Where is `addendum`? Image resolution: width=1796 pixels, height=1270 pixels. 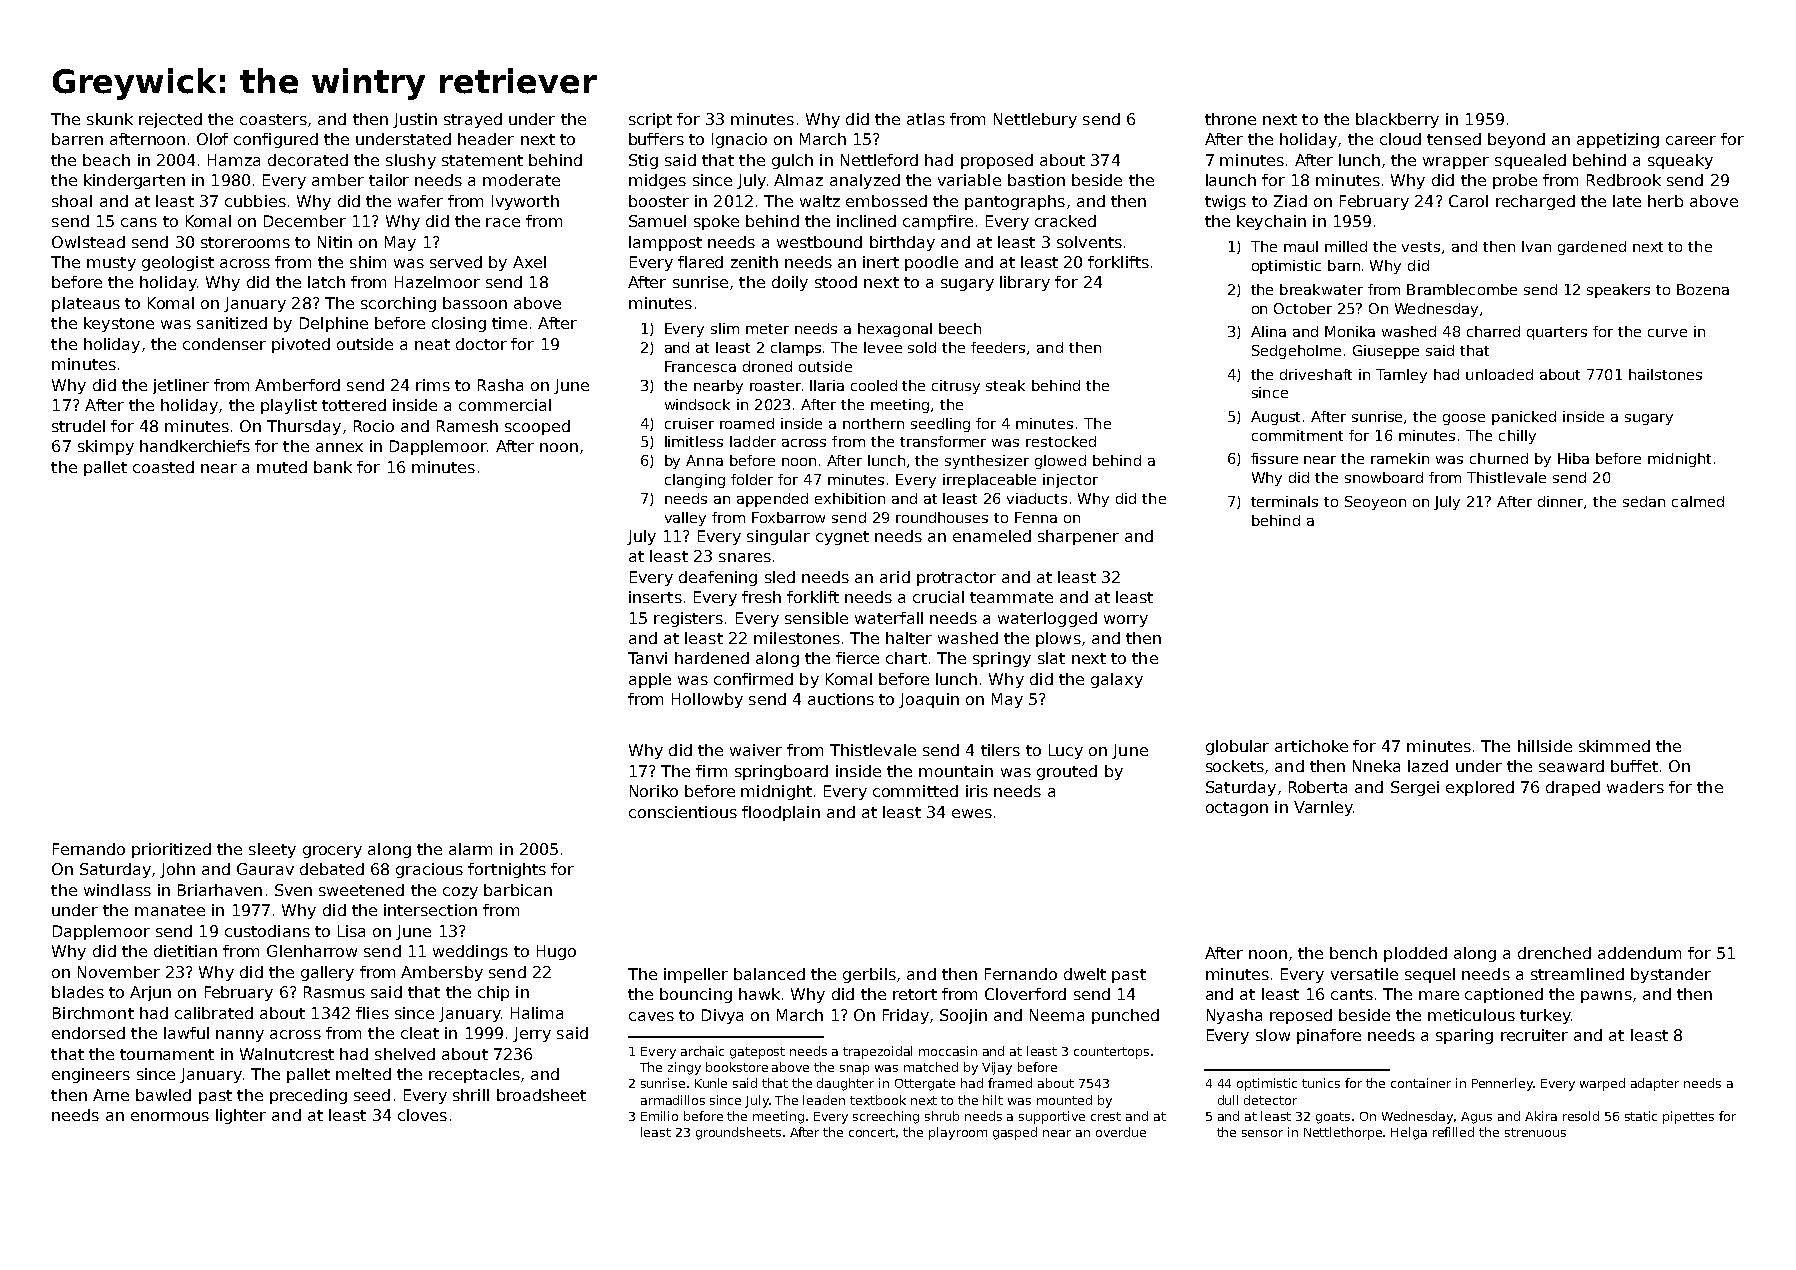
addendum is located at coordinates (1639, 953).
